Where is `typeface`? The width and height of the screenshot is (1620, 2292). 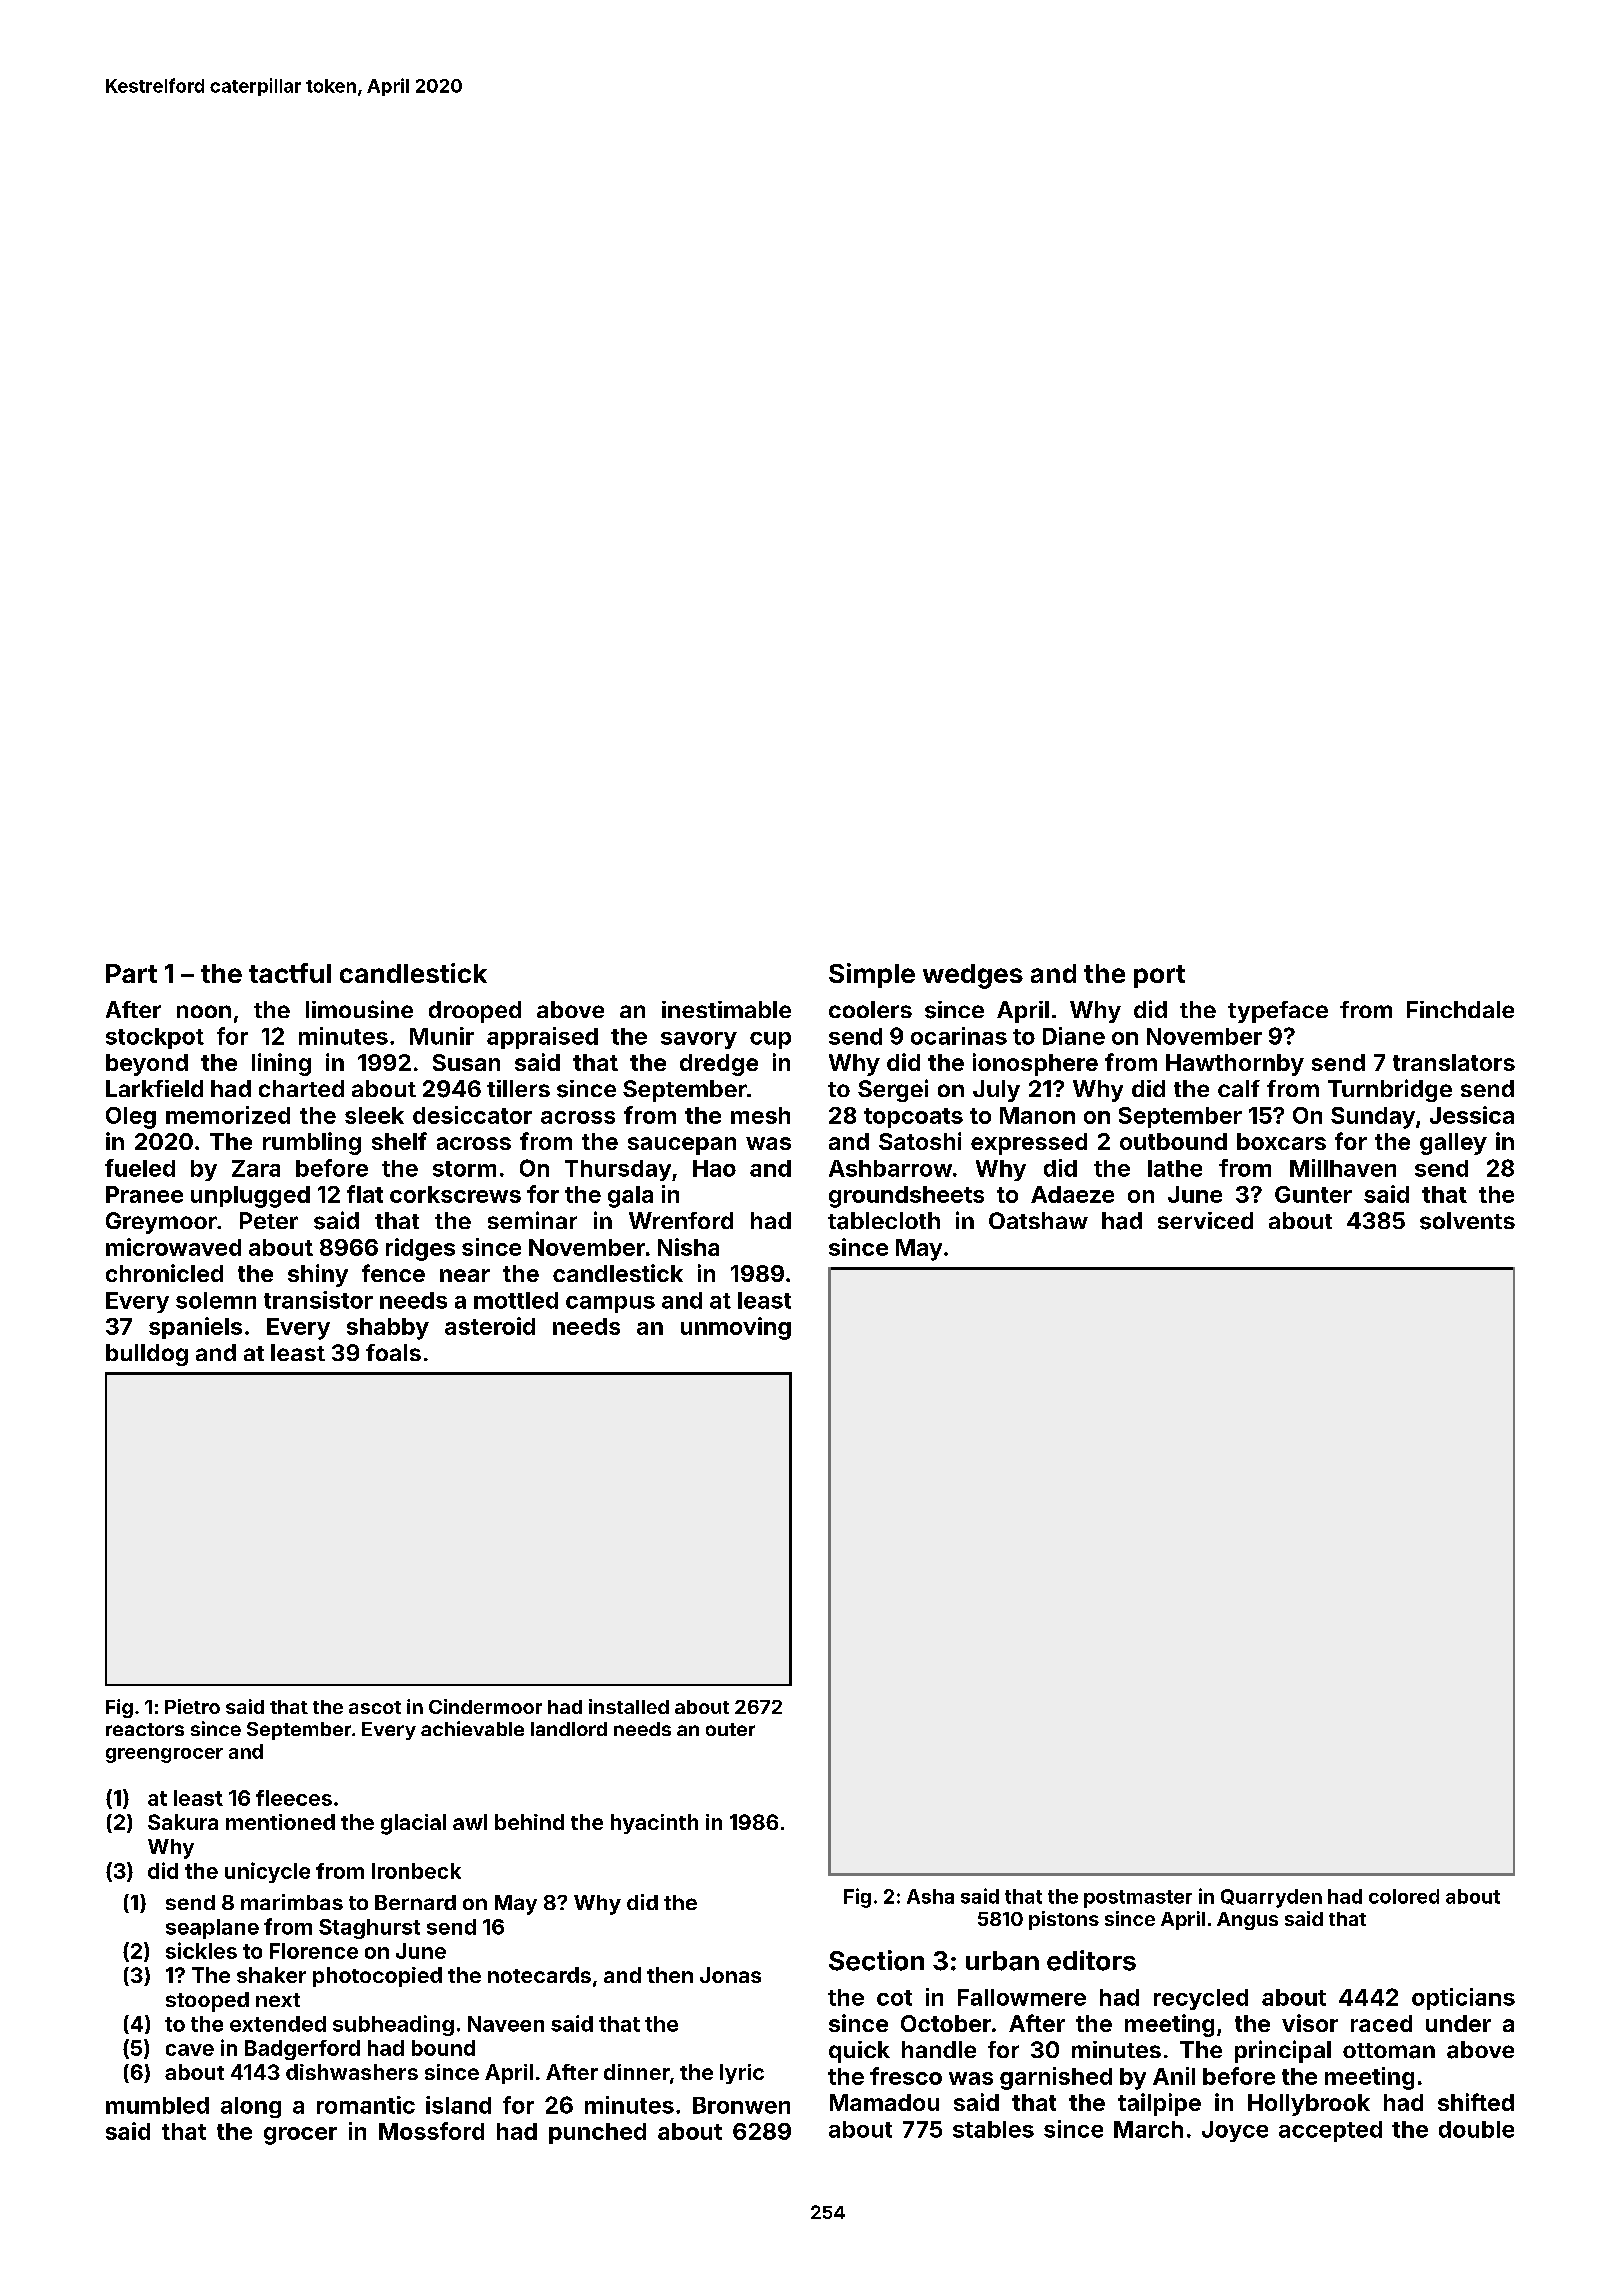 typeface is located at coordinates (1278, 1012).
